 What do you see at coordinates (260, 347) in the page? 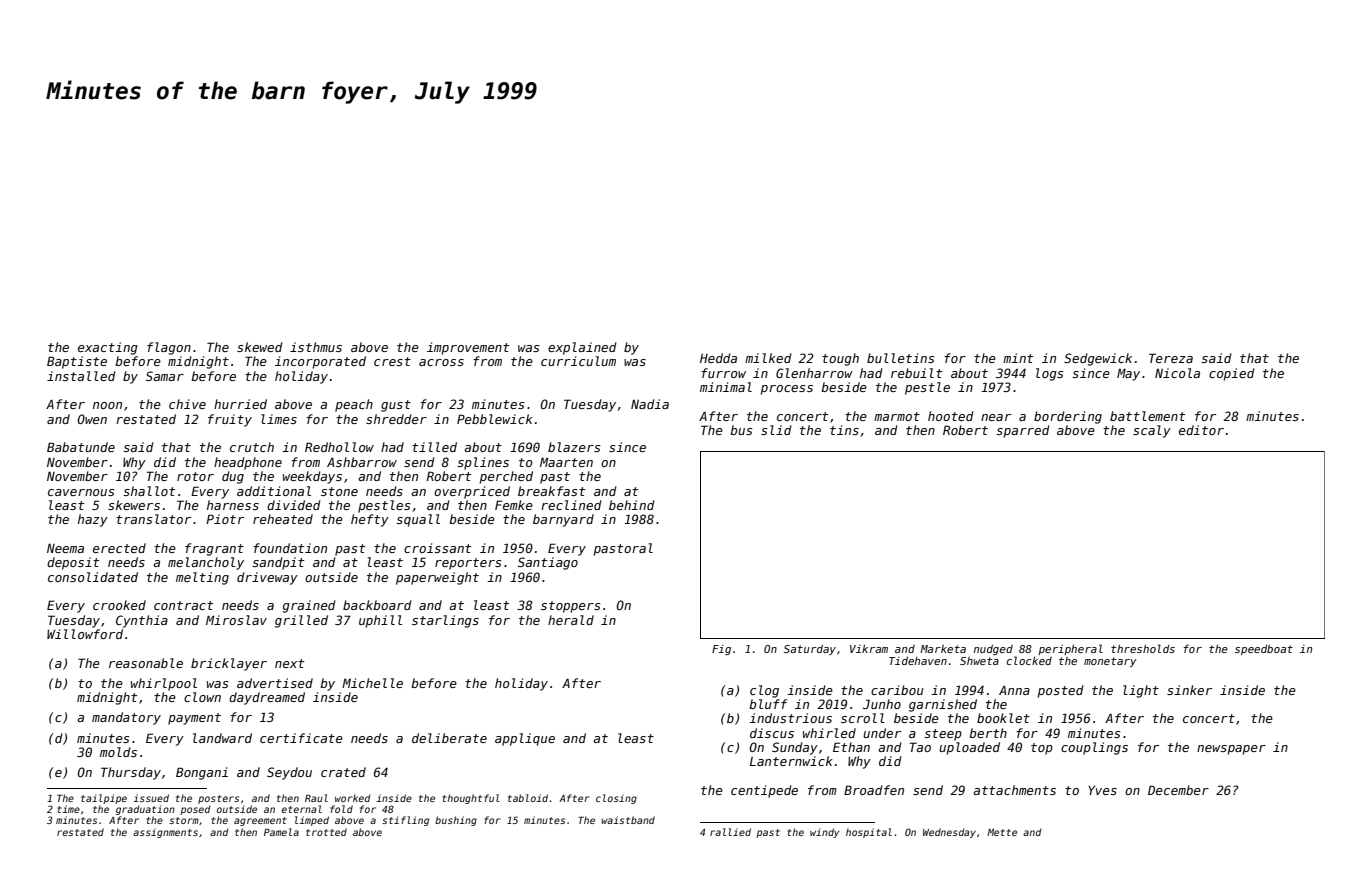
I see `skewed` at bounding box center [260, 347].
